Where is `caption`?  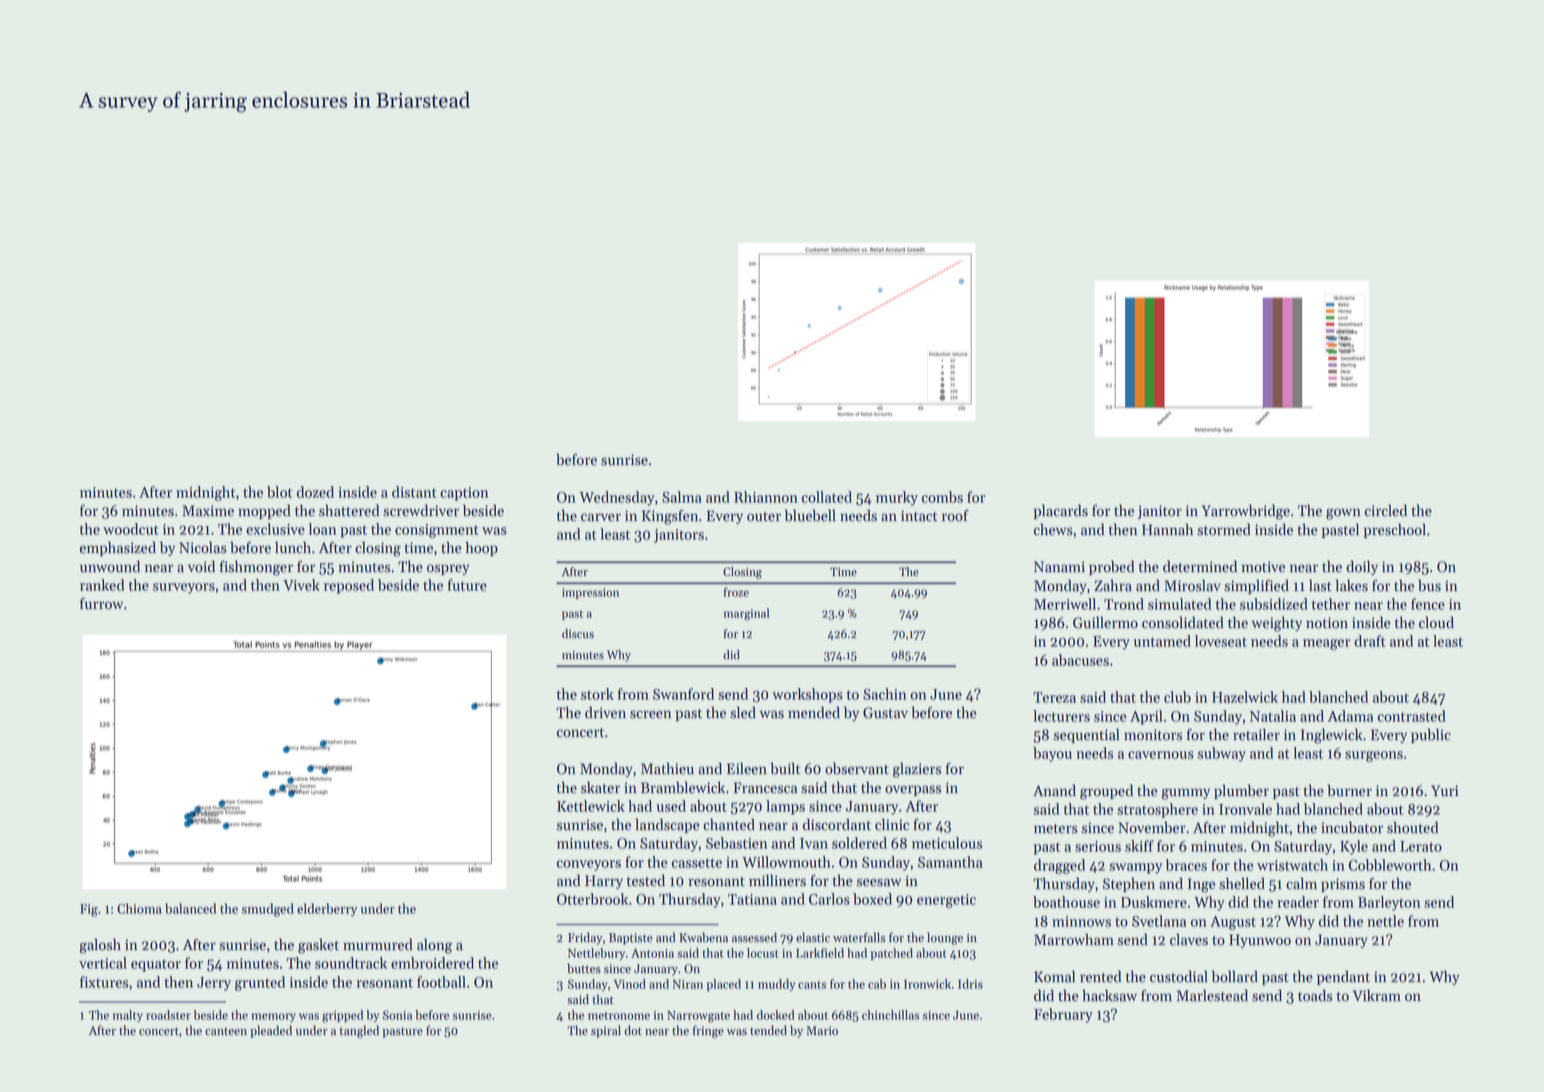 caption is located at coordinates (464, 494).
